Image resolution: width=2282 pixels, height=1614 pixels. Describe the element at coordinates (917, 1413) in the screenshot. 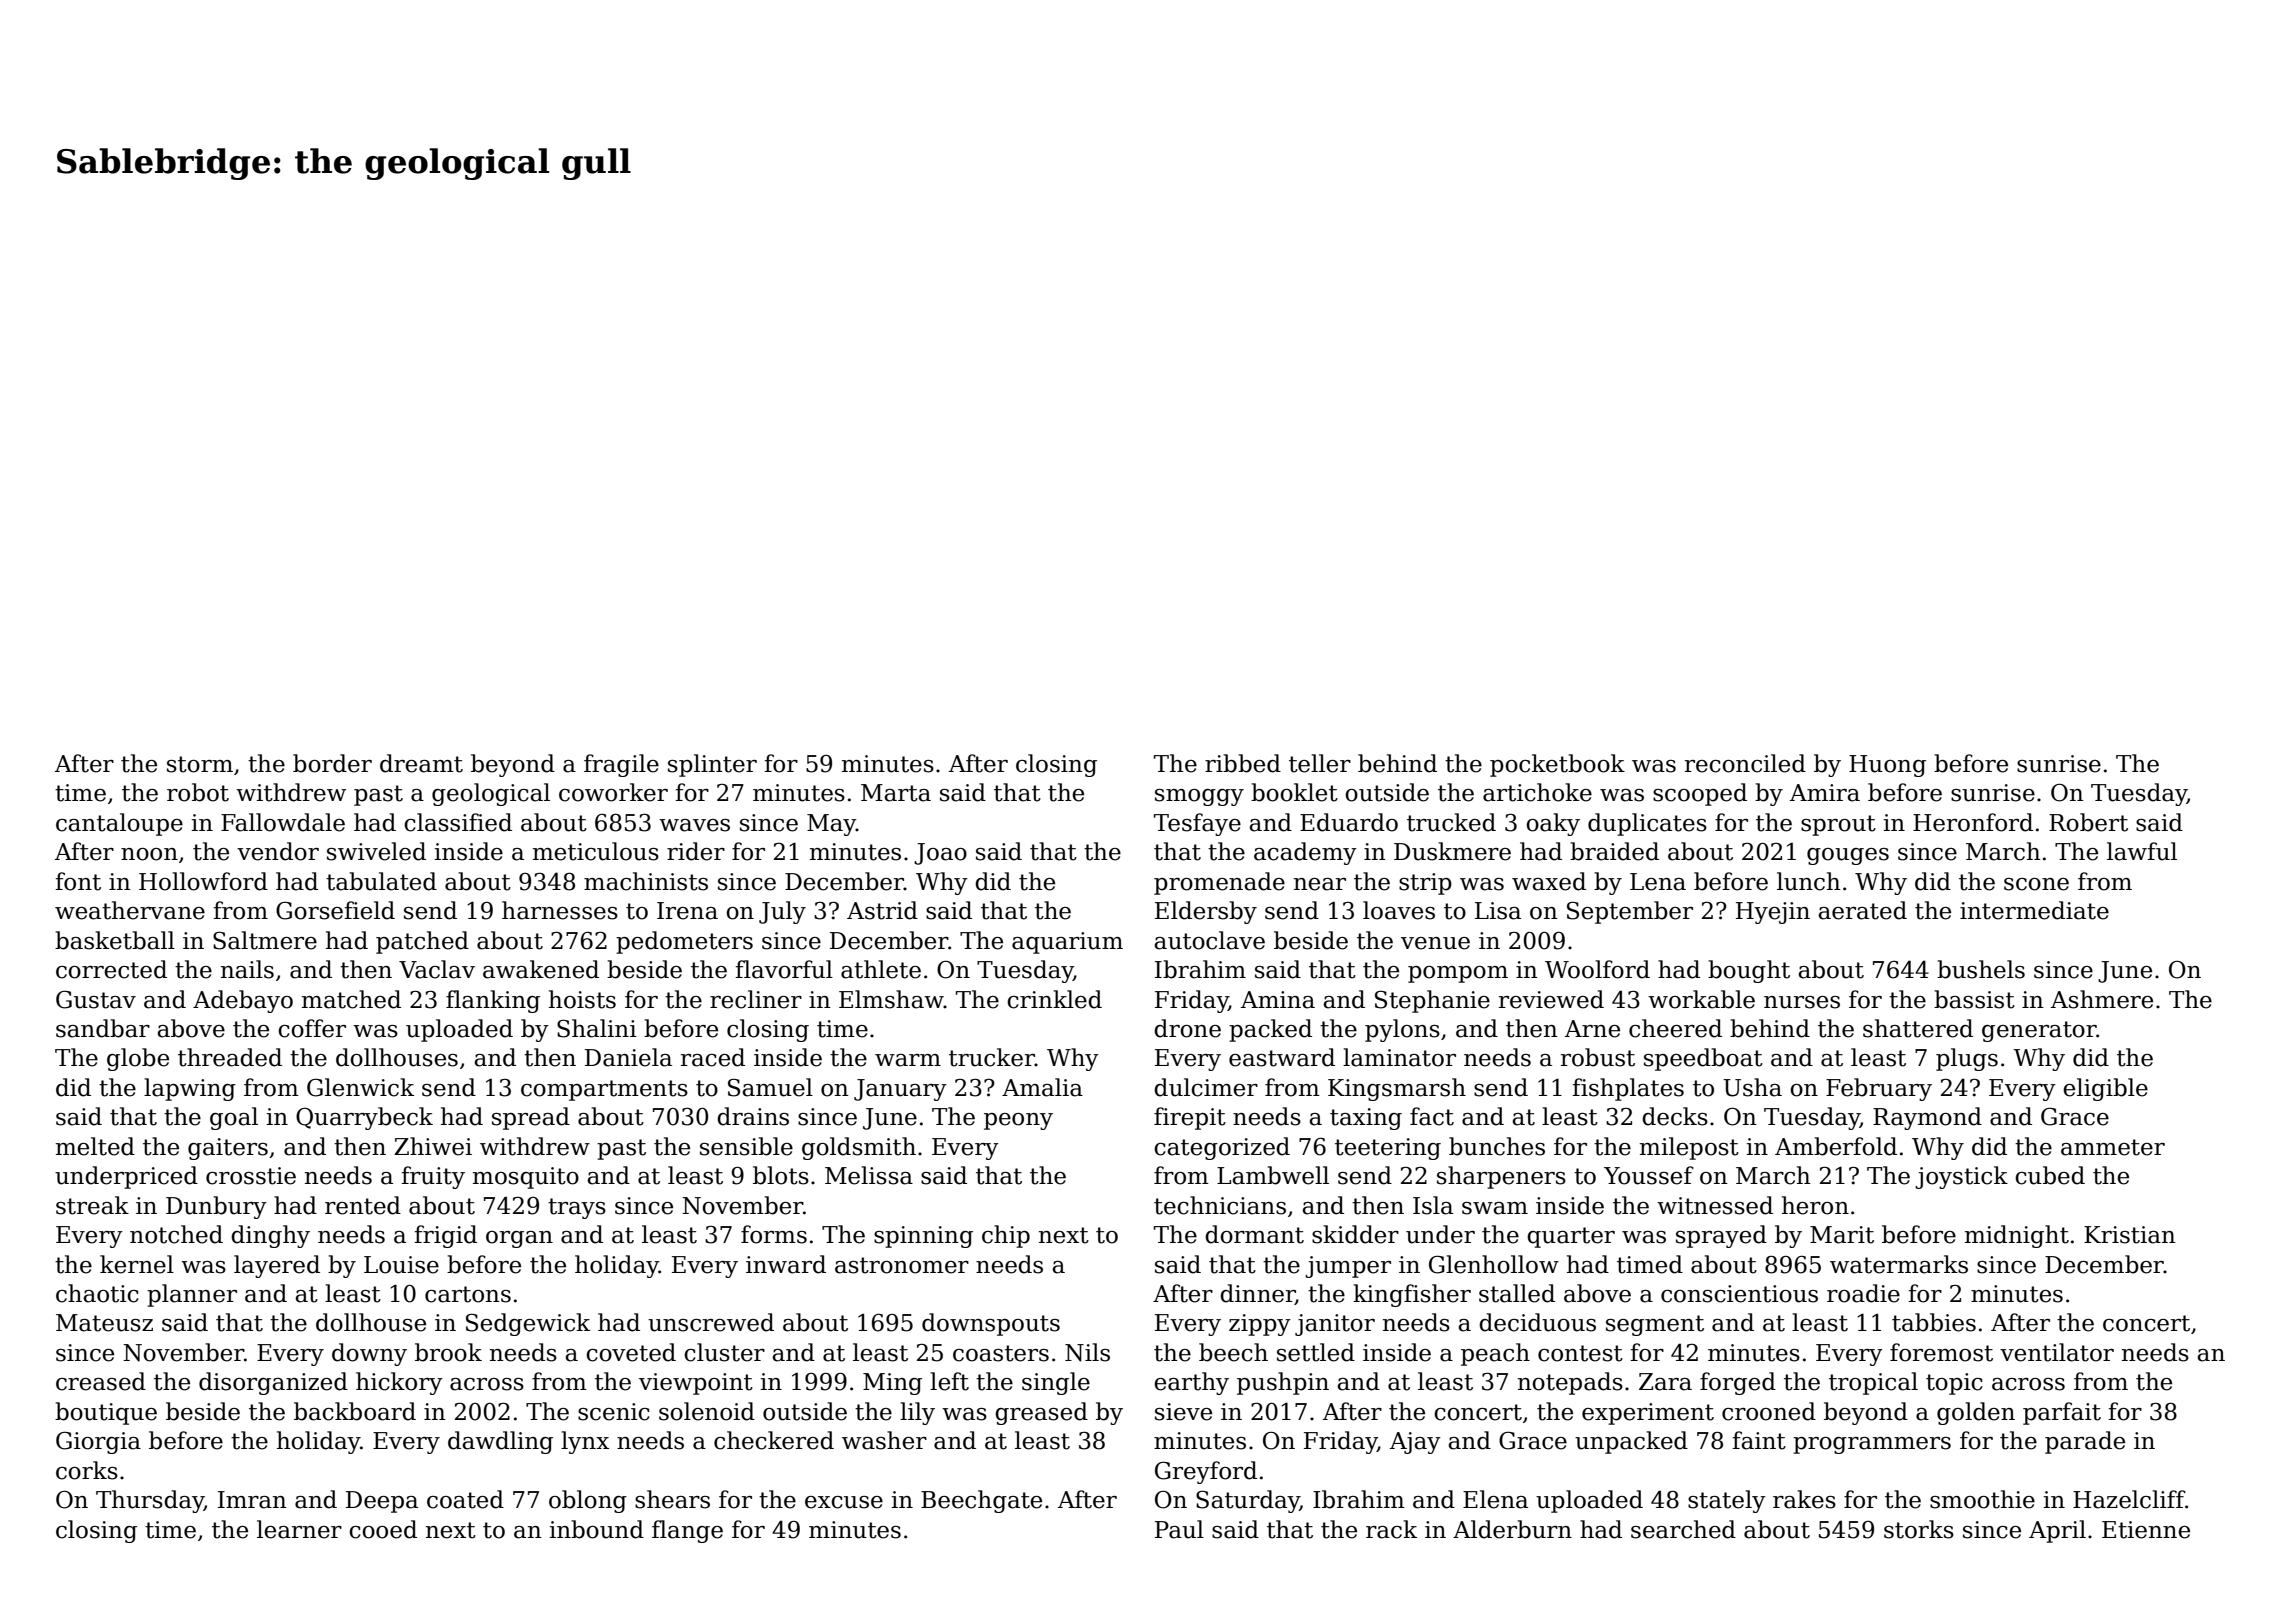

I see `lily` at that location.
